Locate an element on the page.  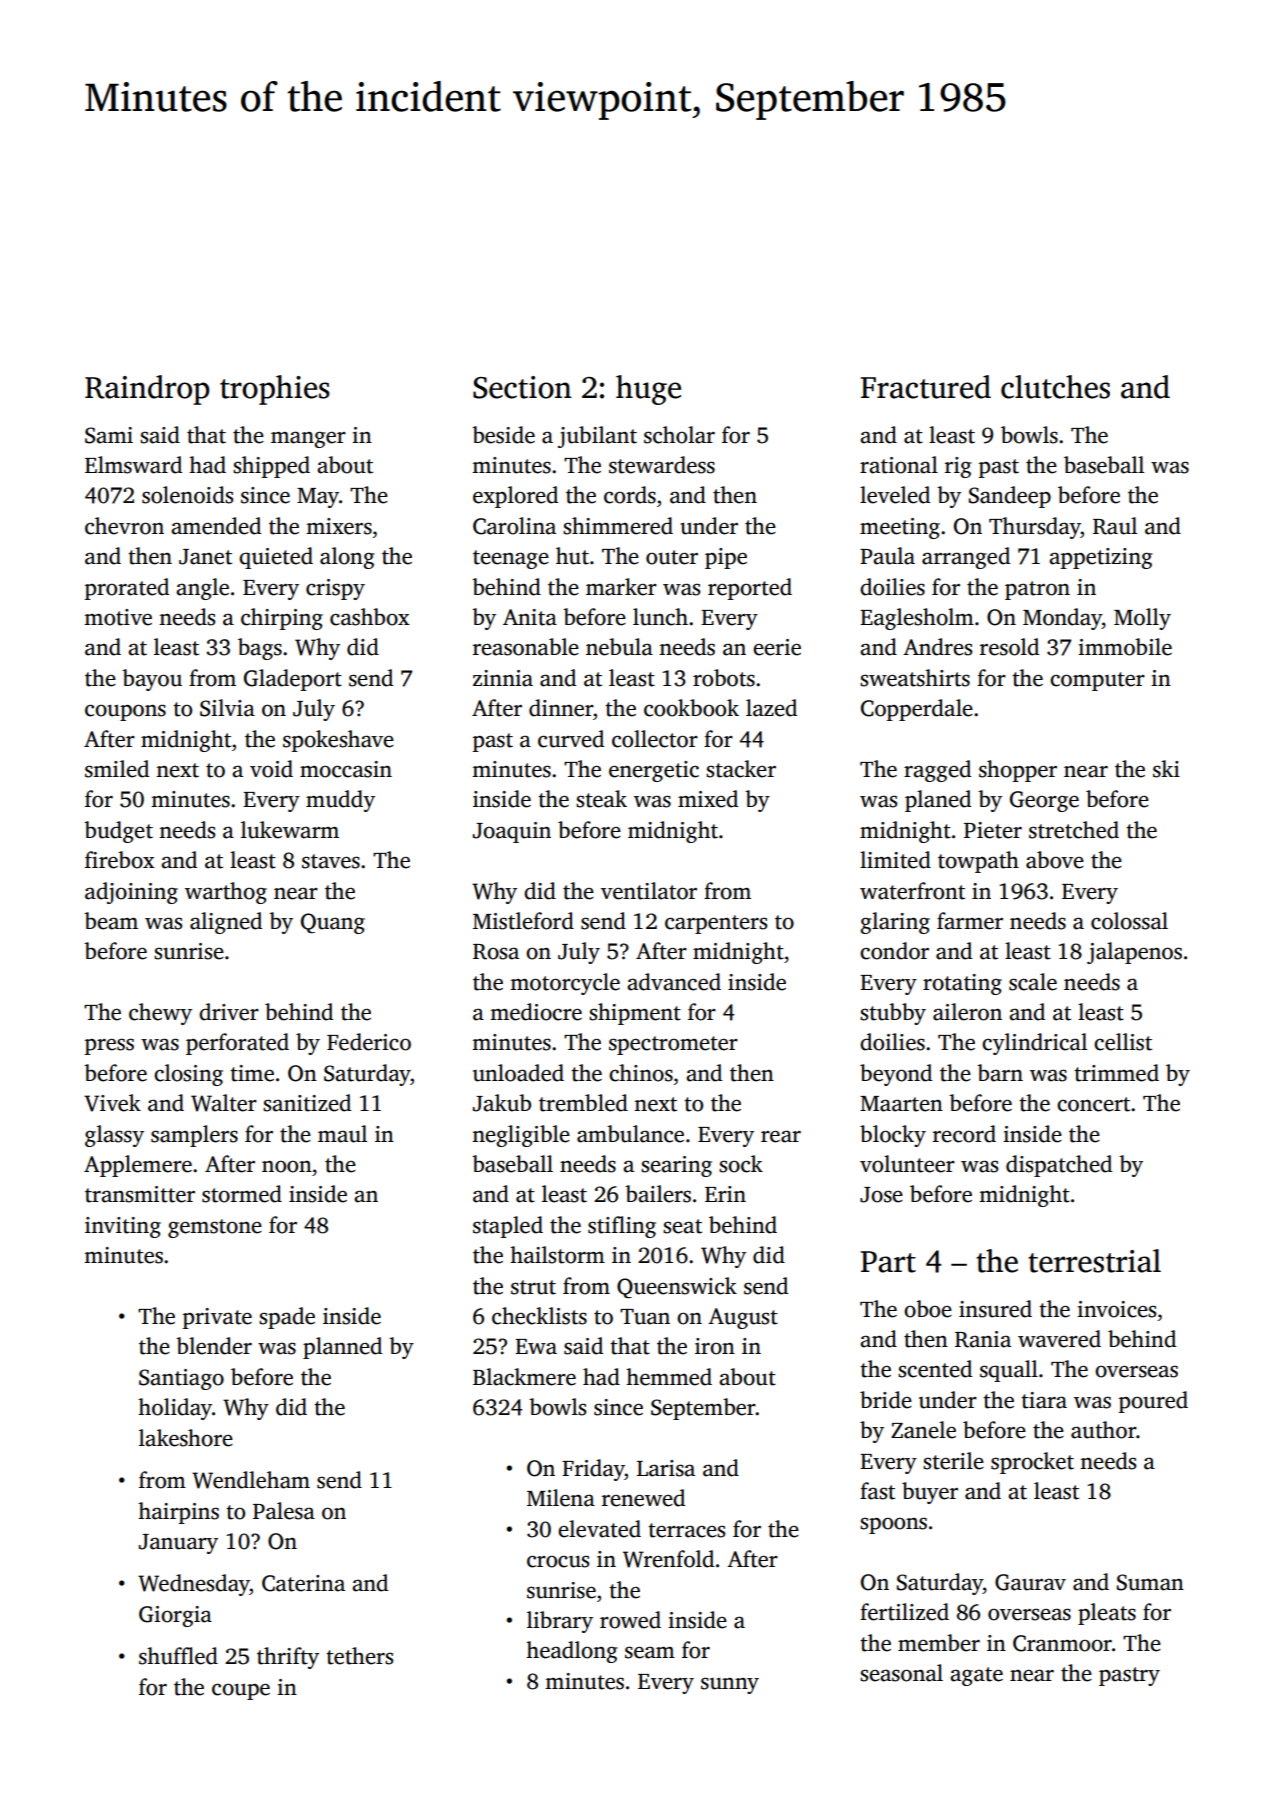
huge is located at coordinates (648, 390).
